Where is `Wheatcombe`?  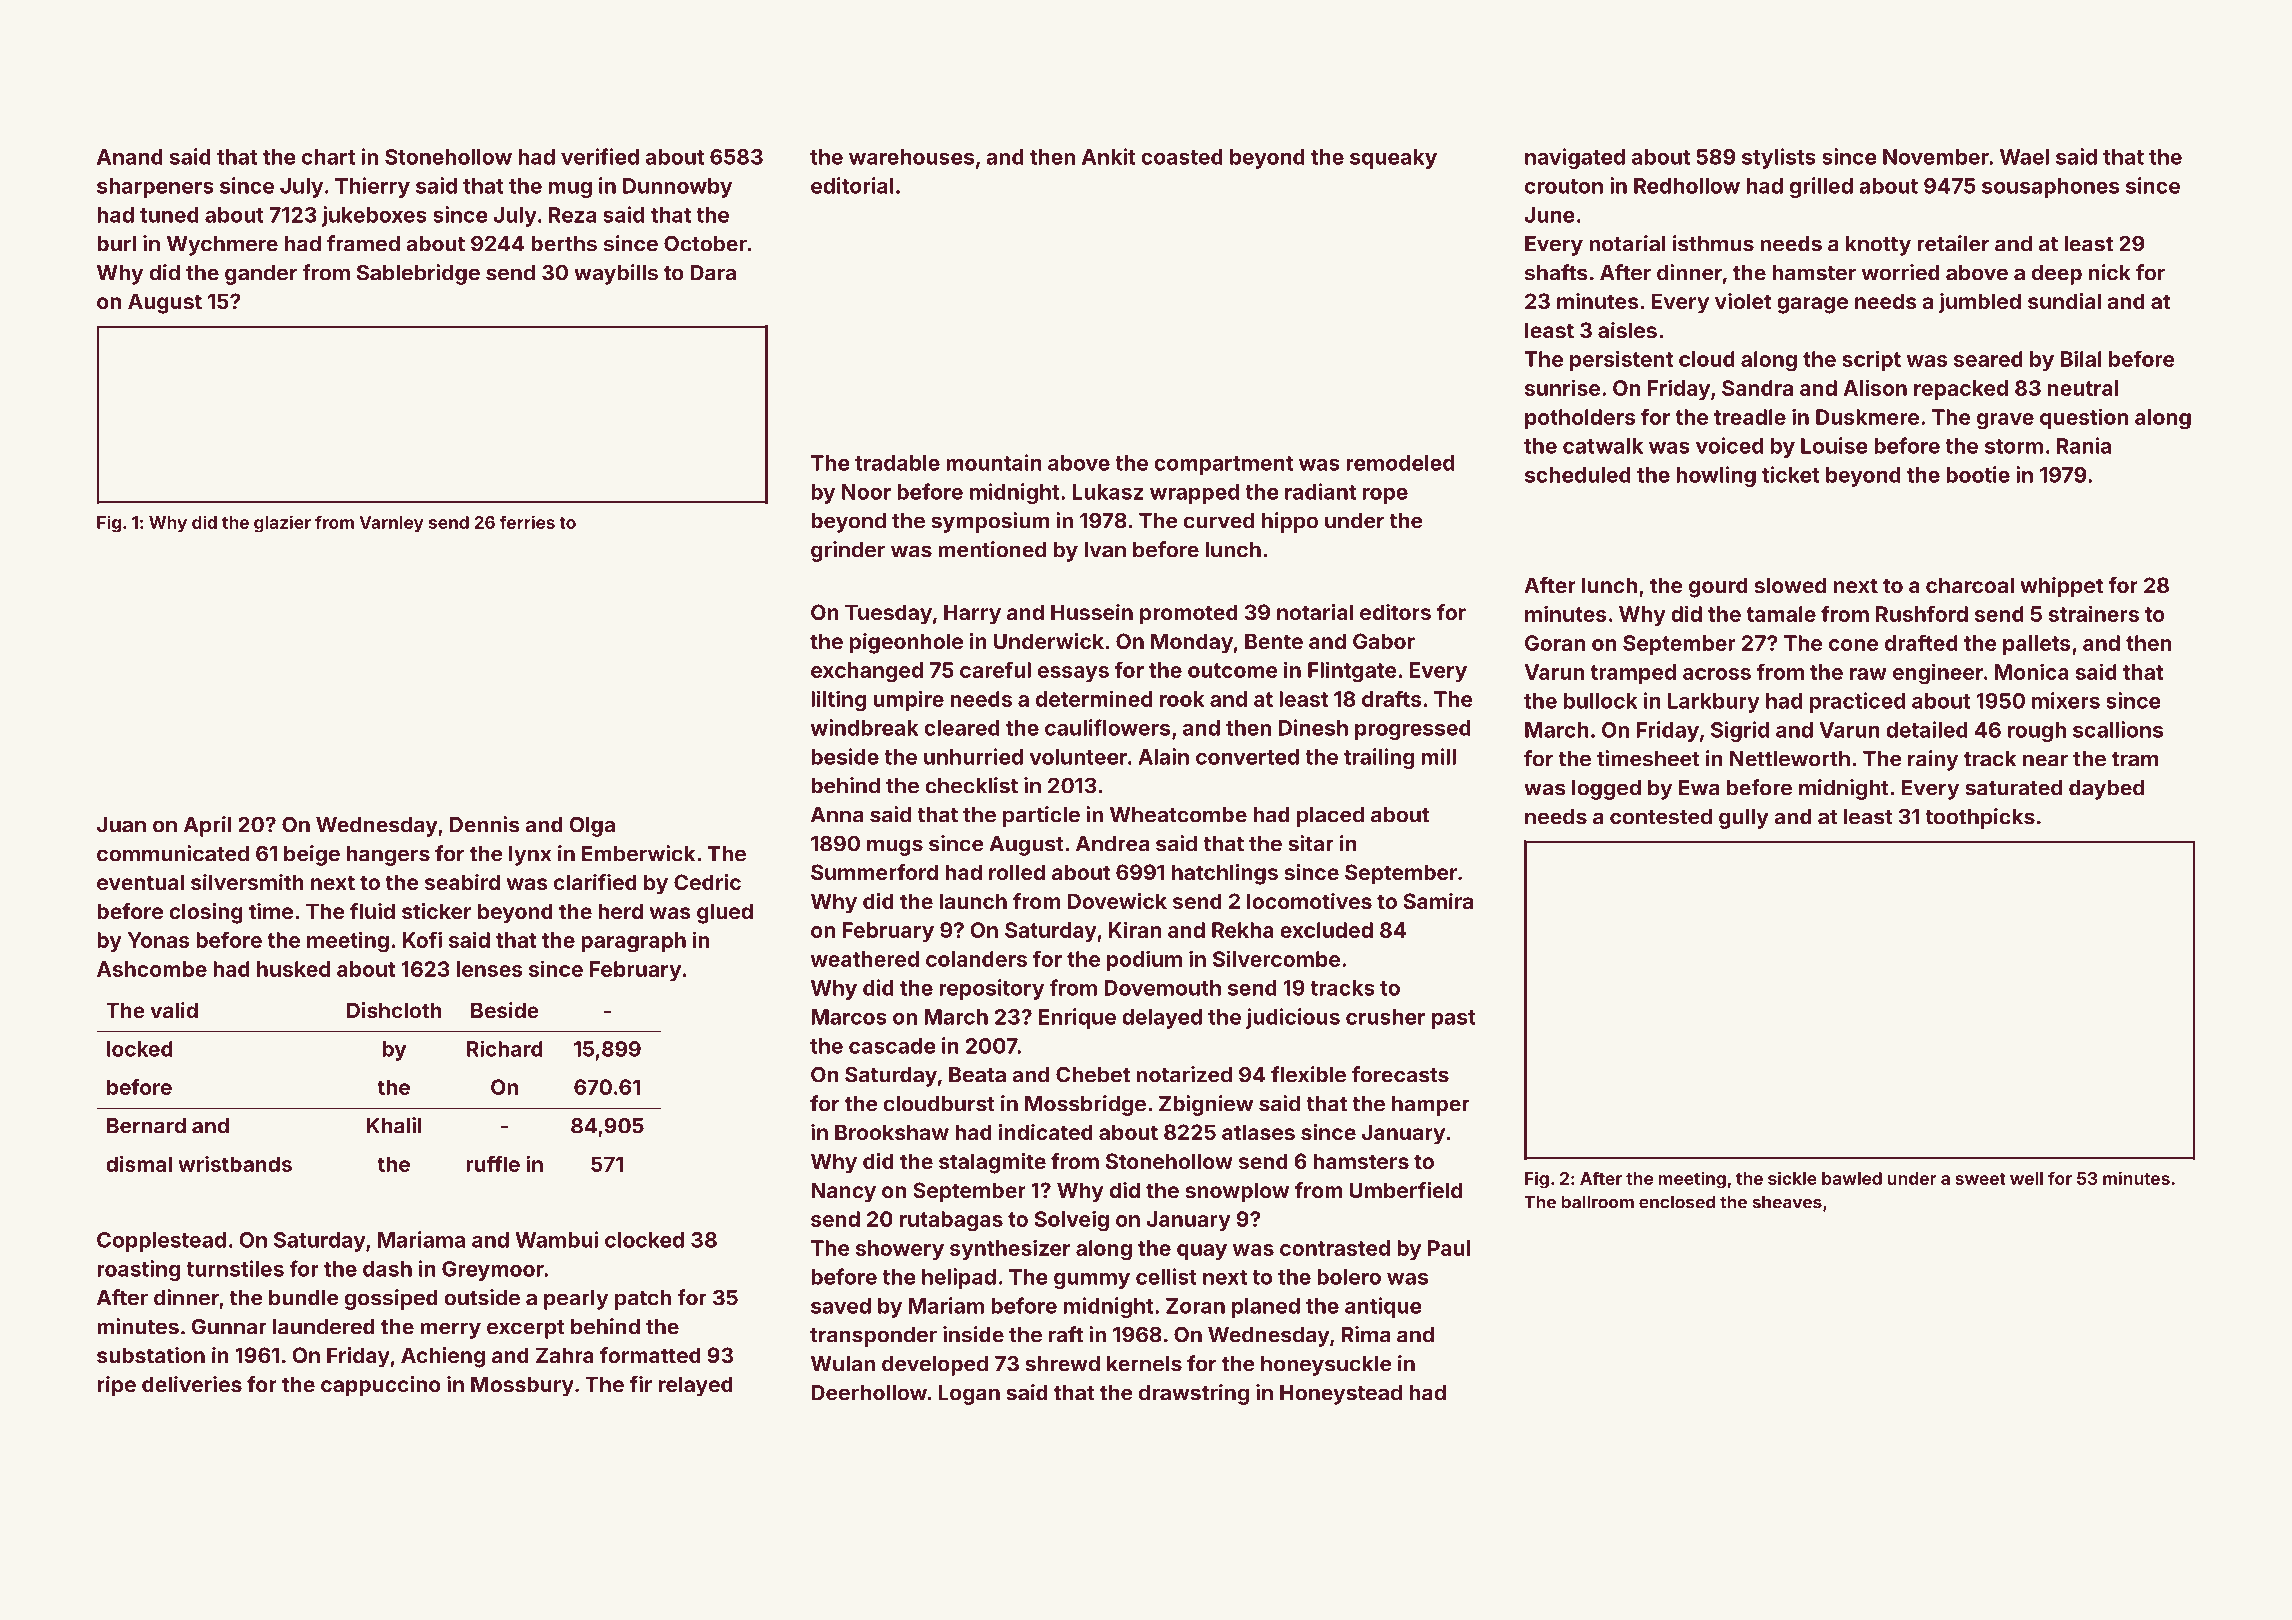 Wheatcombe is located at coordinates (1178, 815).
